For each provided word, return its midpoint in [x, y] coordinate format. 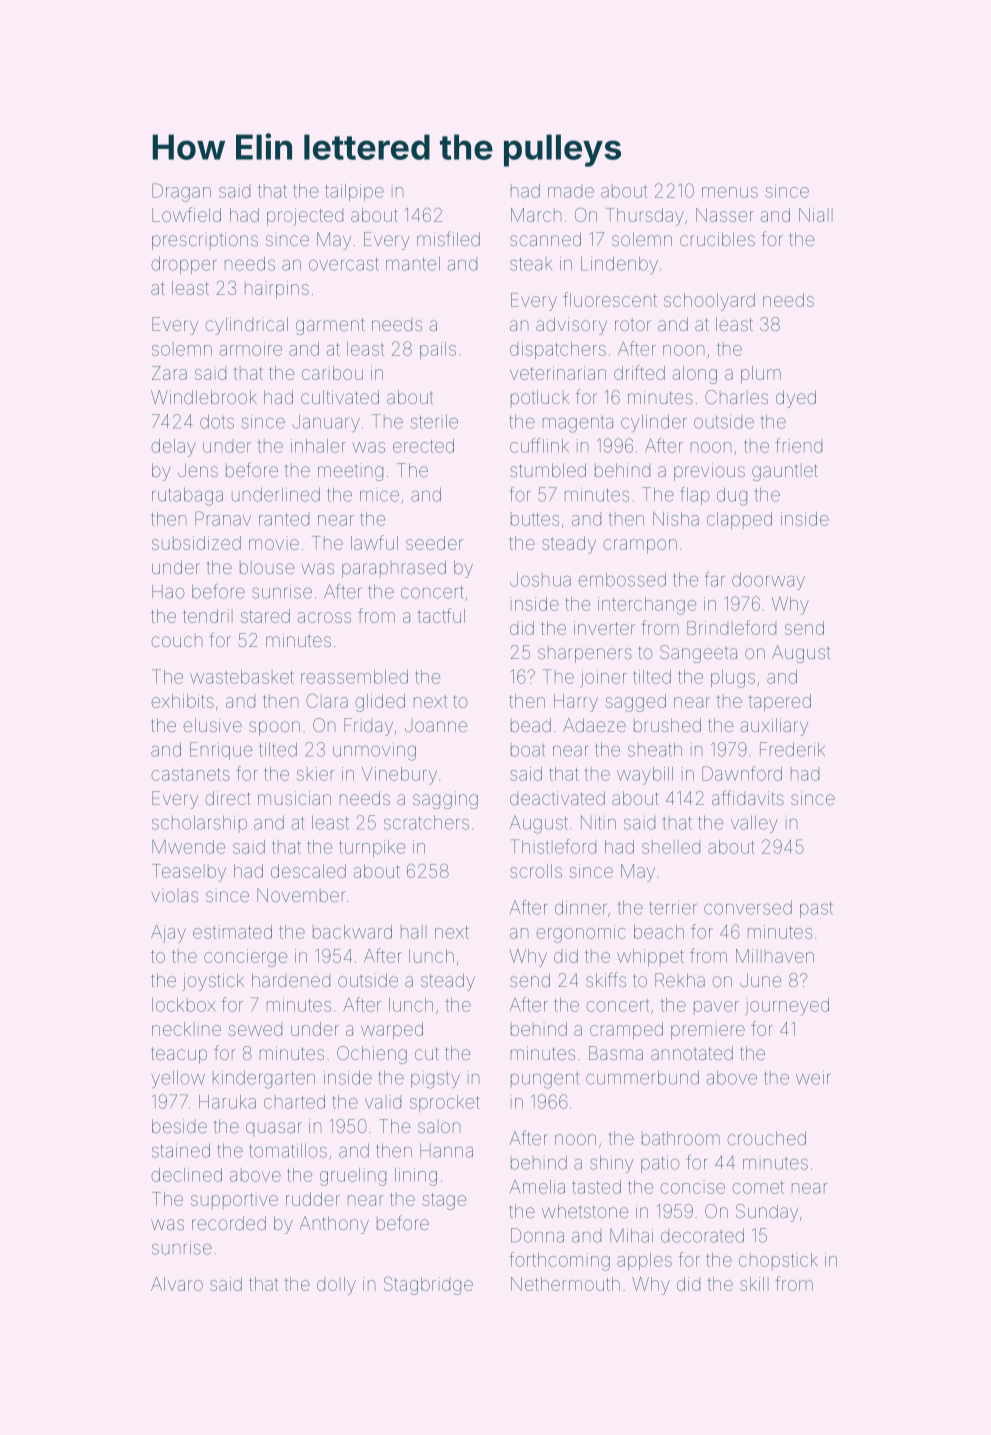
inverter [604, 628]
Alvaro [177, 1284]
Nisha [676, 519]
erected [423, 446]
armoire [251, 349]
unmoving [374, 752]
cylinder [653, 423]
